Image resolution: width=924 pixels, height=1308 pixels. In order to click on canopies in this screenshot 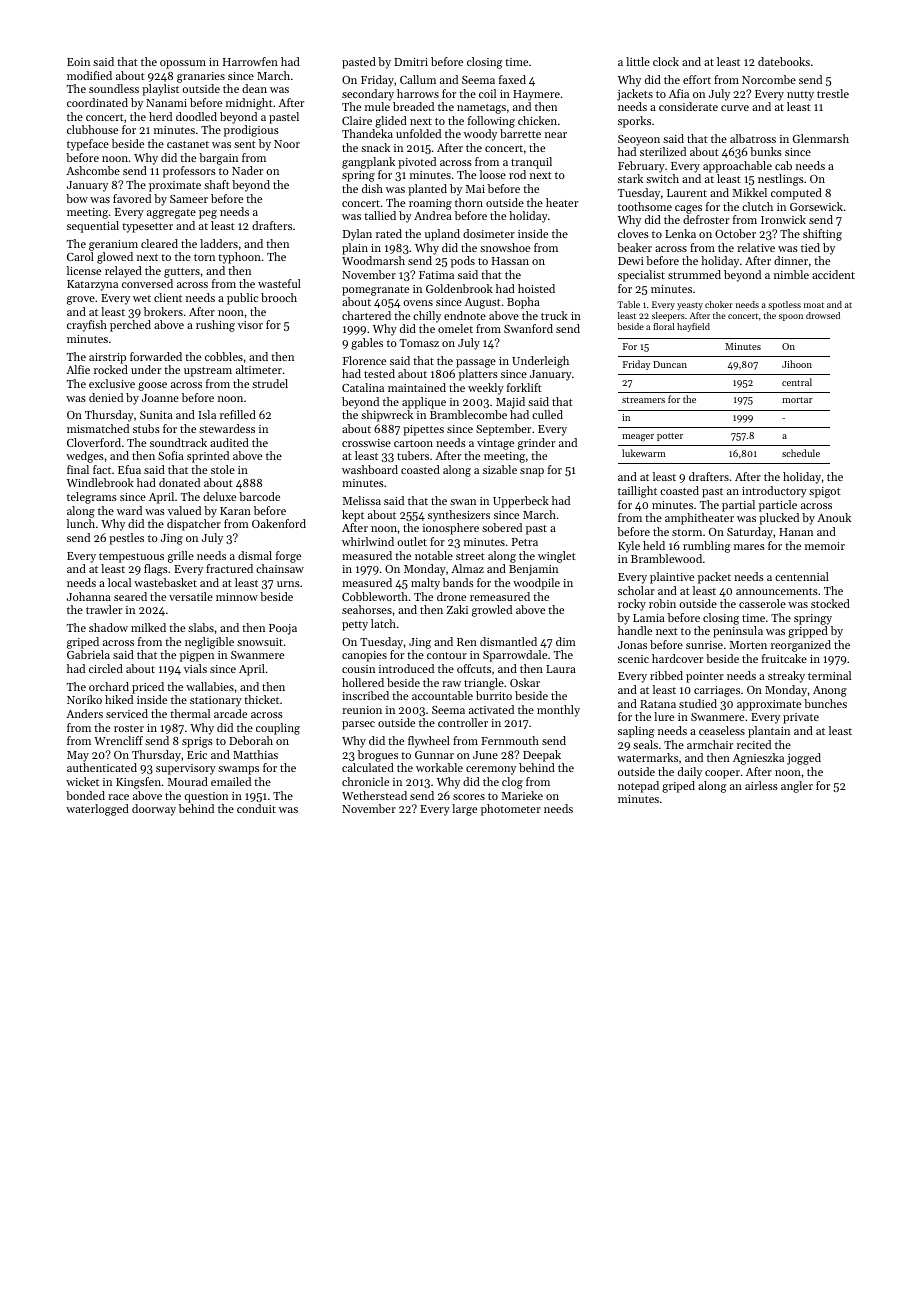, I will do `click(364, 656)`.
